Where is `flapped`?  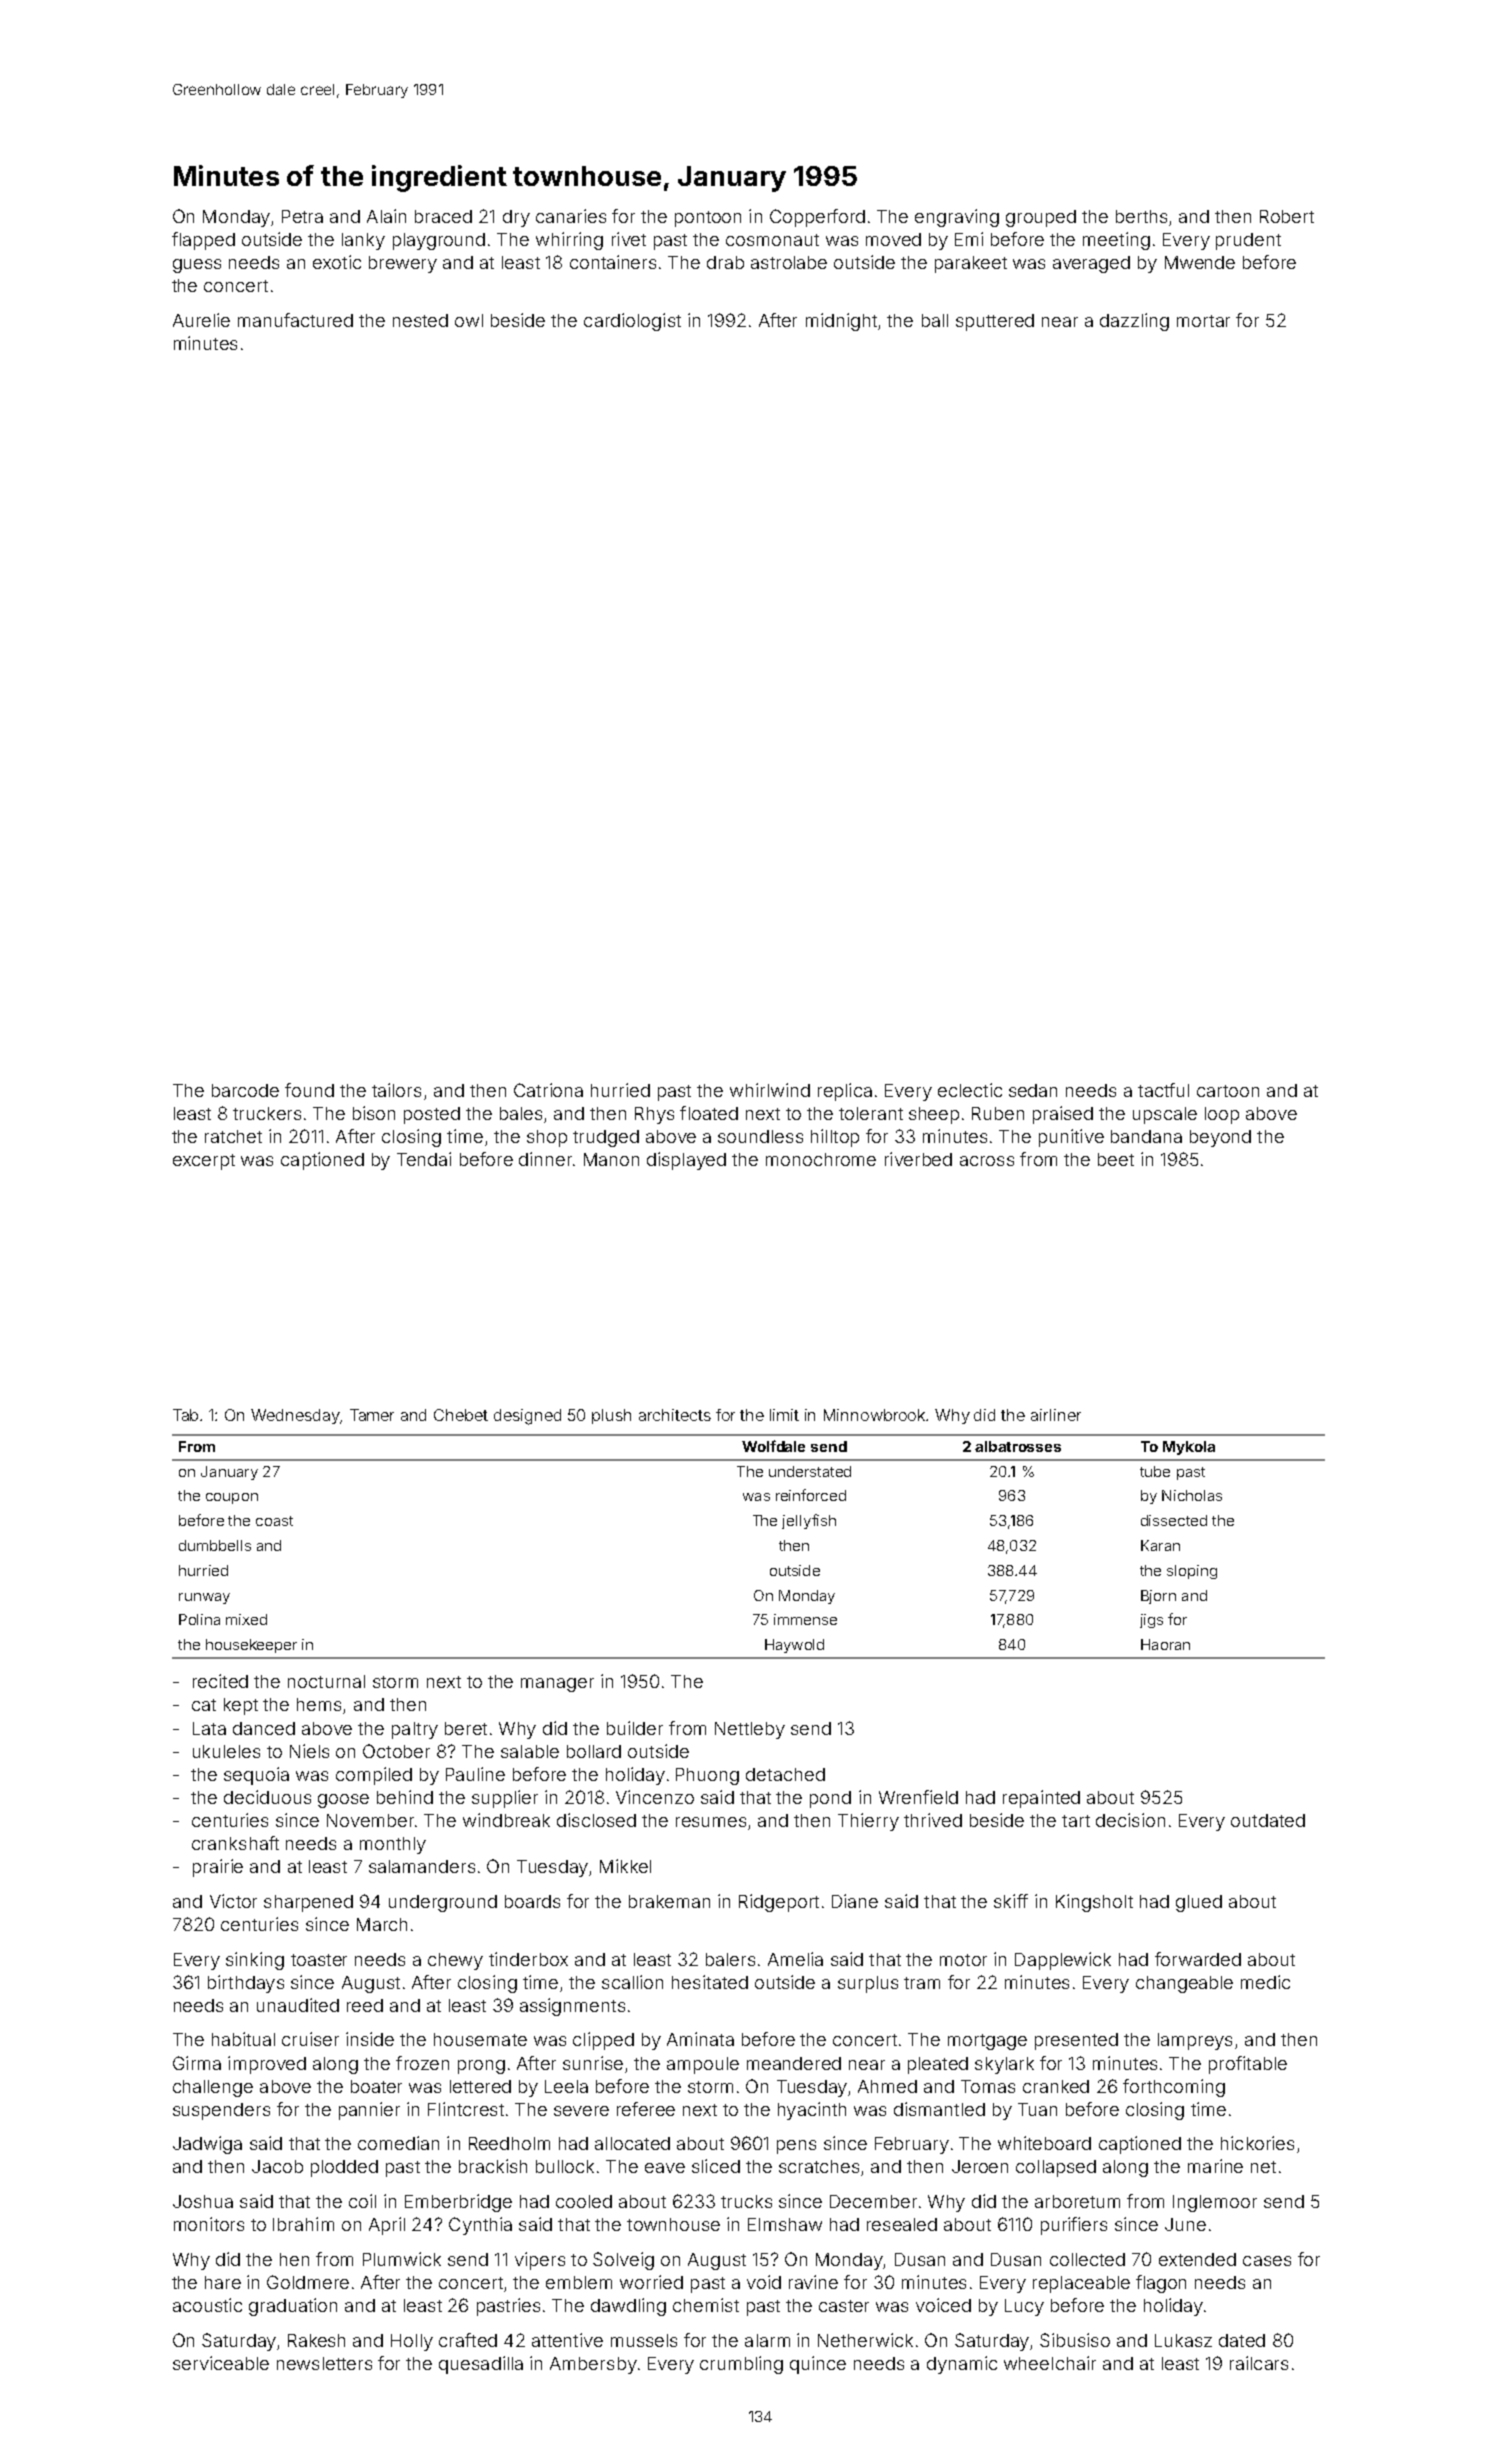
flapped is located at coordinates (203, 241).
